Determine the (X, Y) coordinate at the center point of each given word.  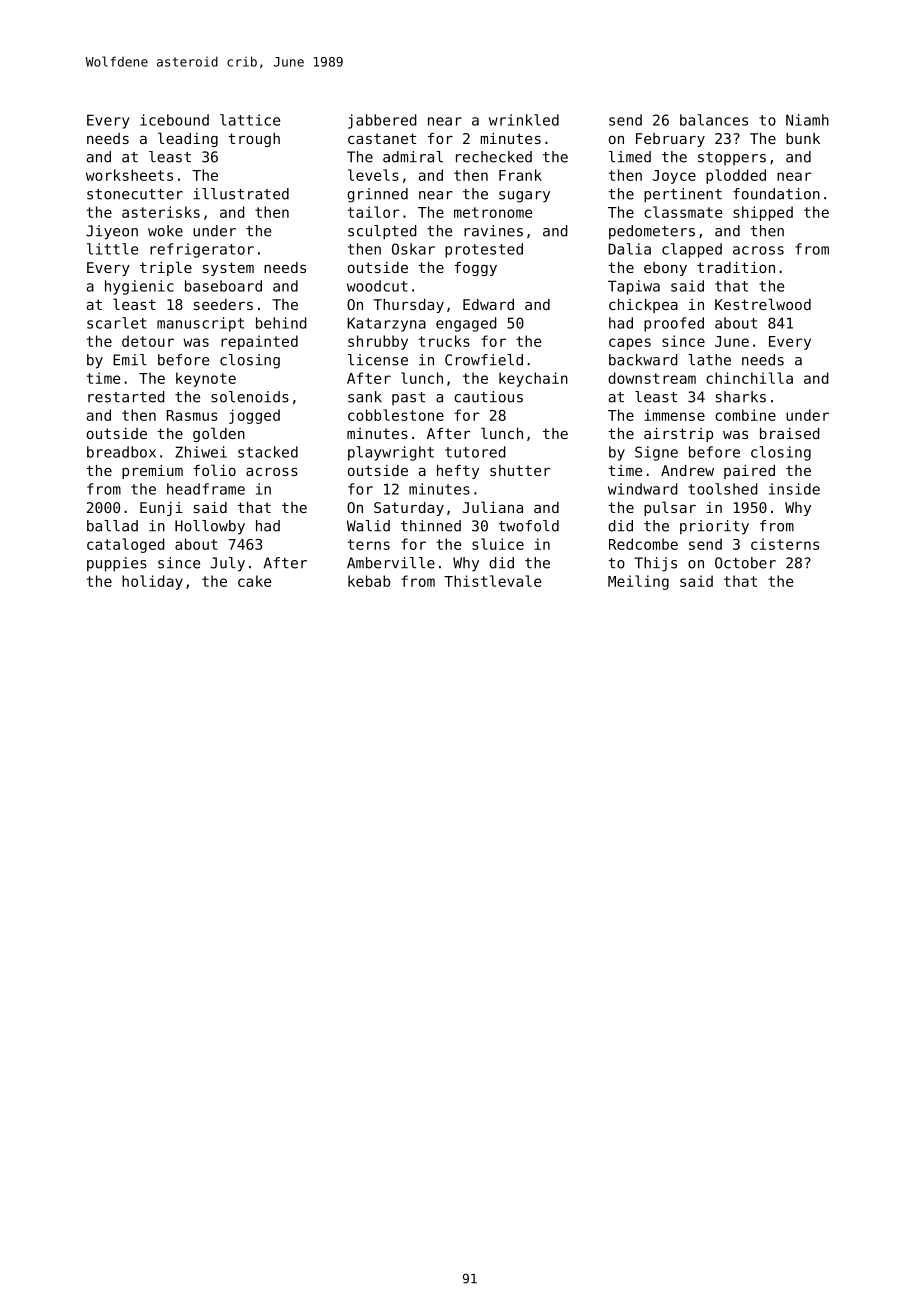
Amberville (391, 563)
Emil (130, 360)
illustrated (241, 194)
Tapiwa (634, 287)
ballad (112, 526)
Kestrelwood (763, 304)
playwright (391, 453)
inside (794, 489)
